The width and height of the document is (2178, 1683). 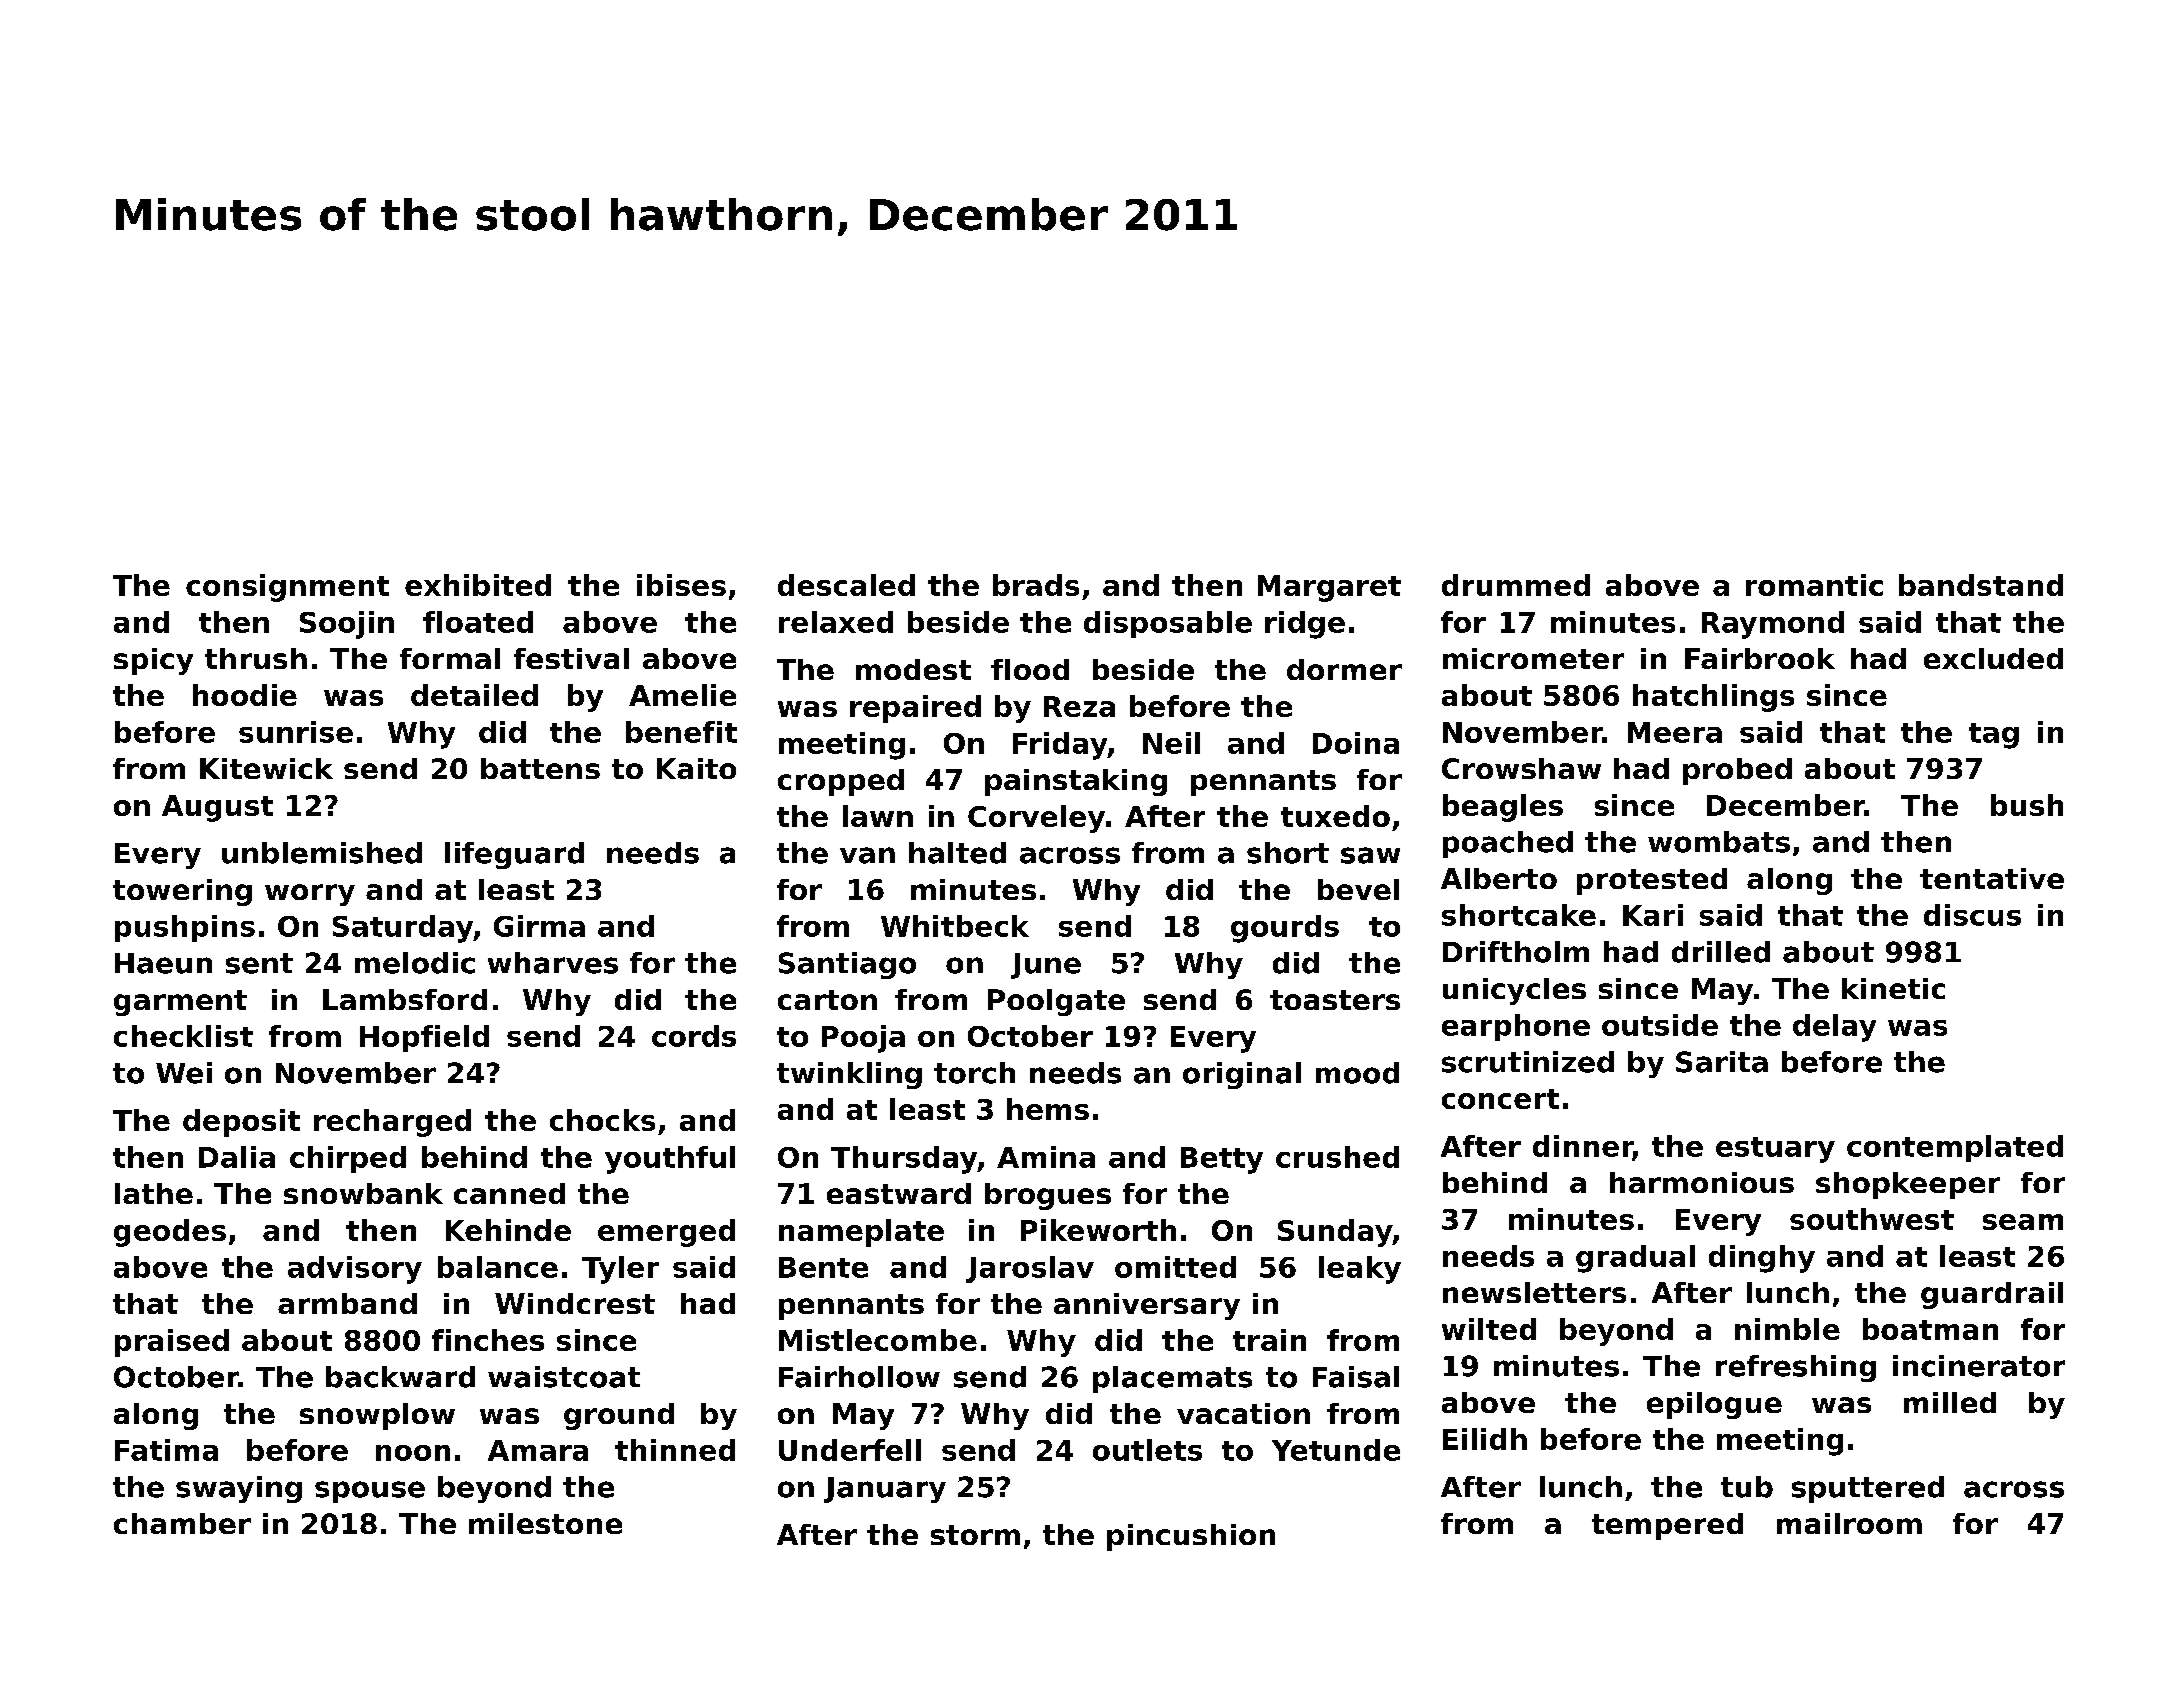 What do you see at coordinates (974, 1073) in the document?
I see `torch` at bounding box center [974, 1073].
